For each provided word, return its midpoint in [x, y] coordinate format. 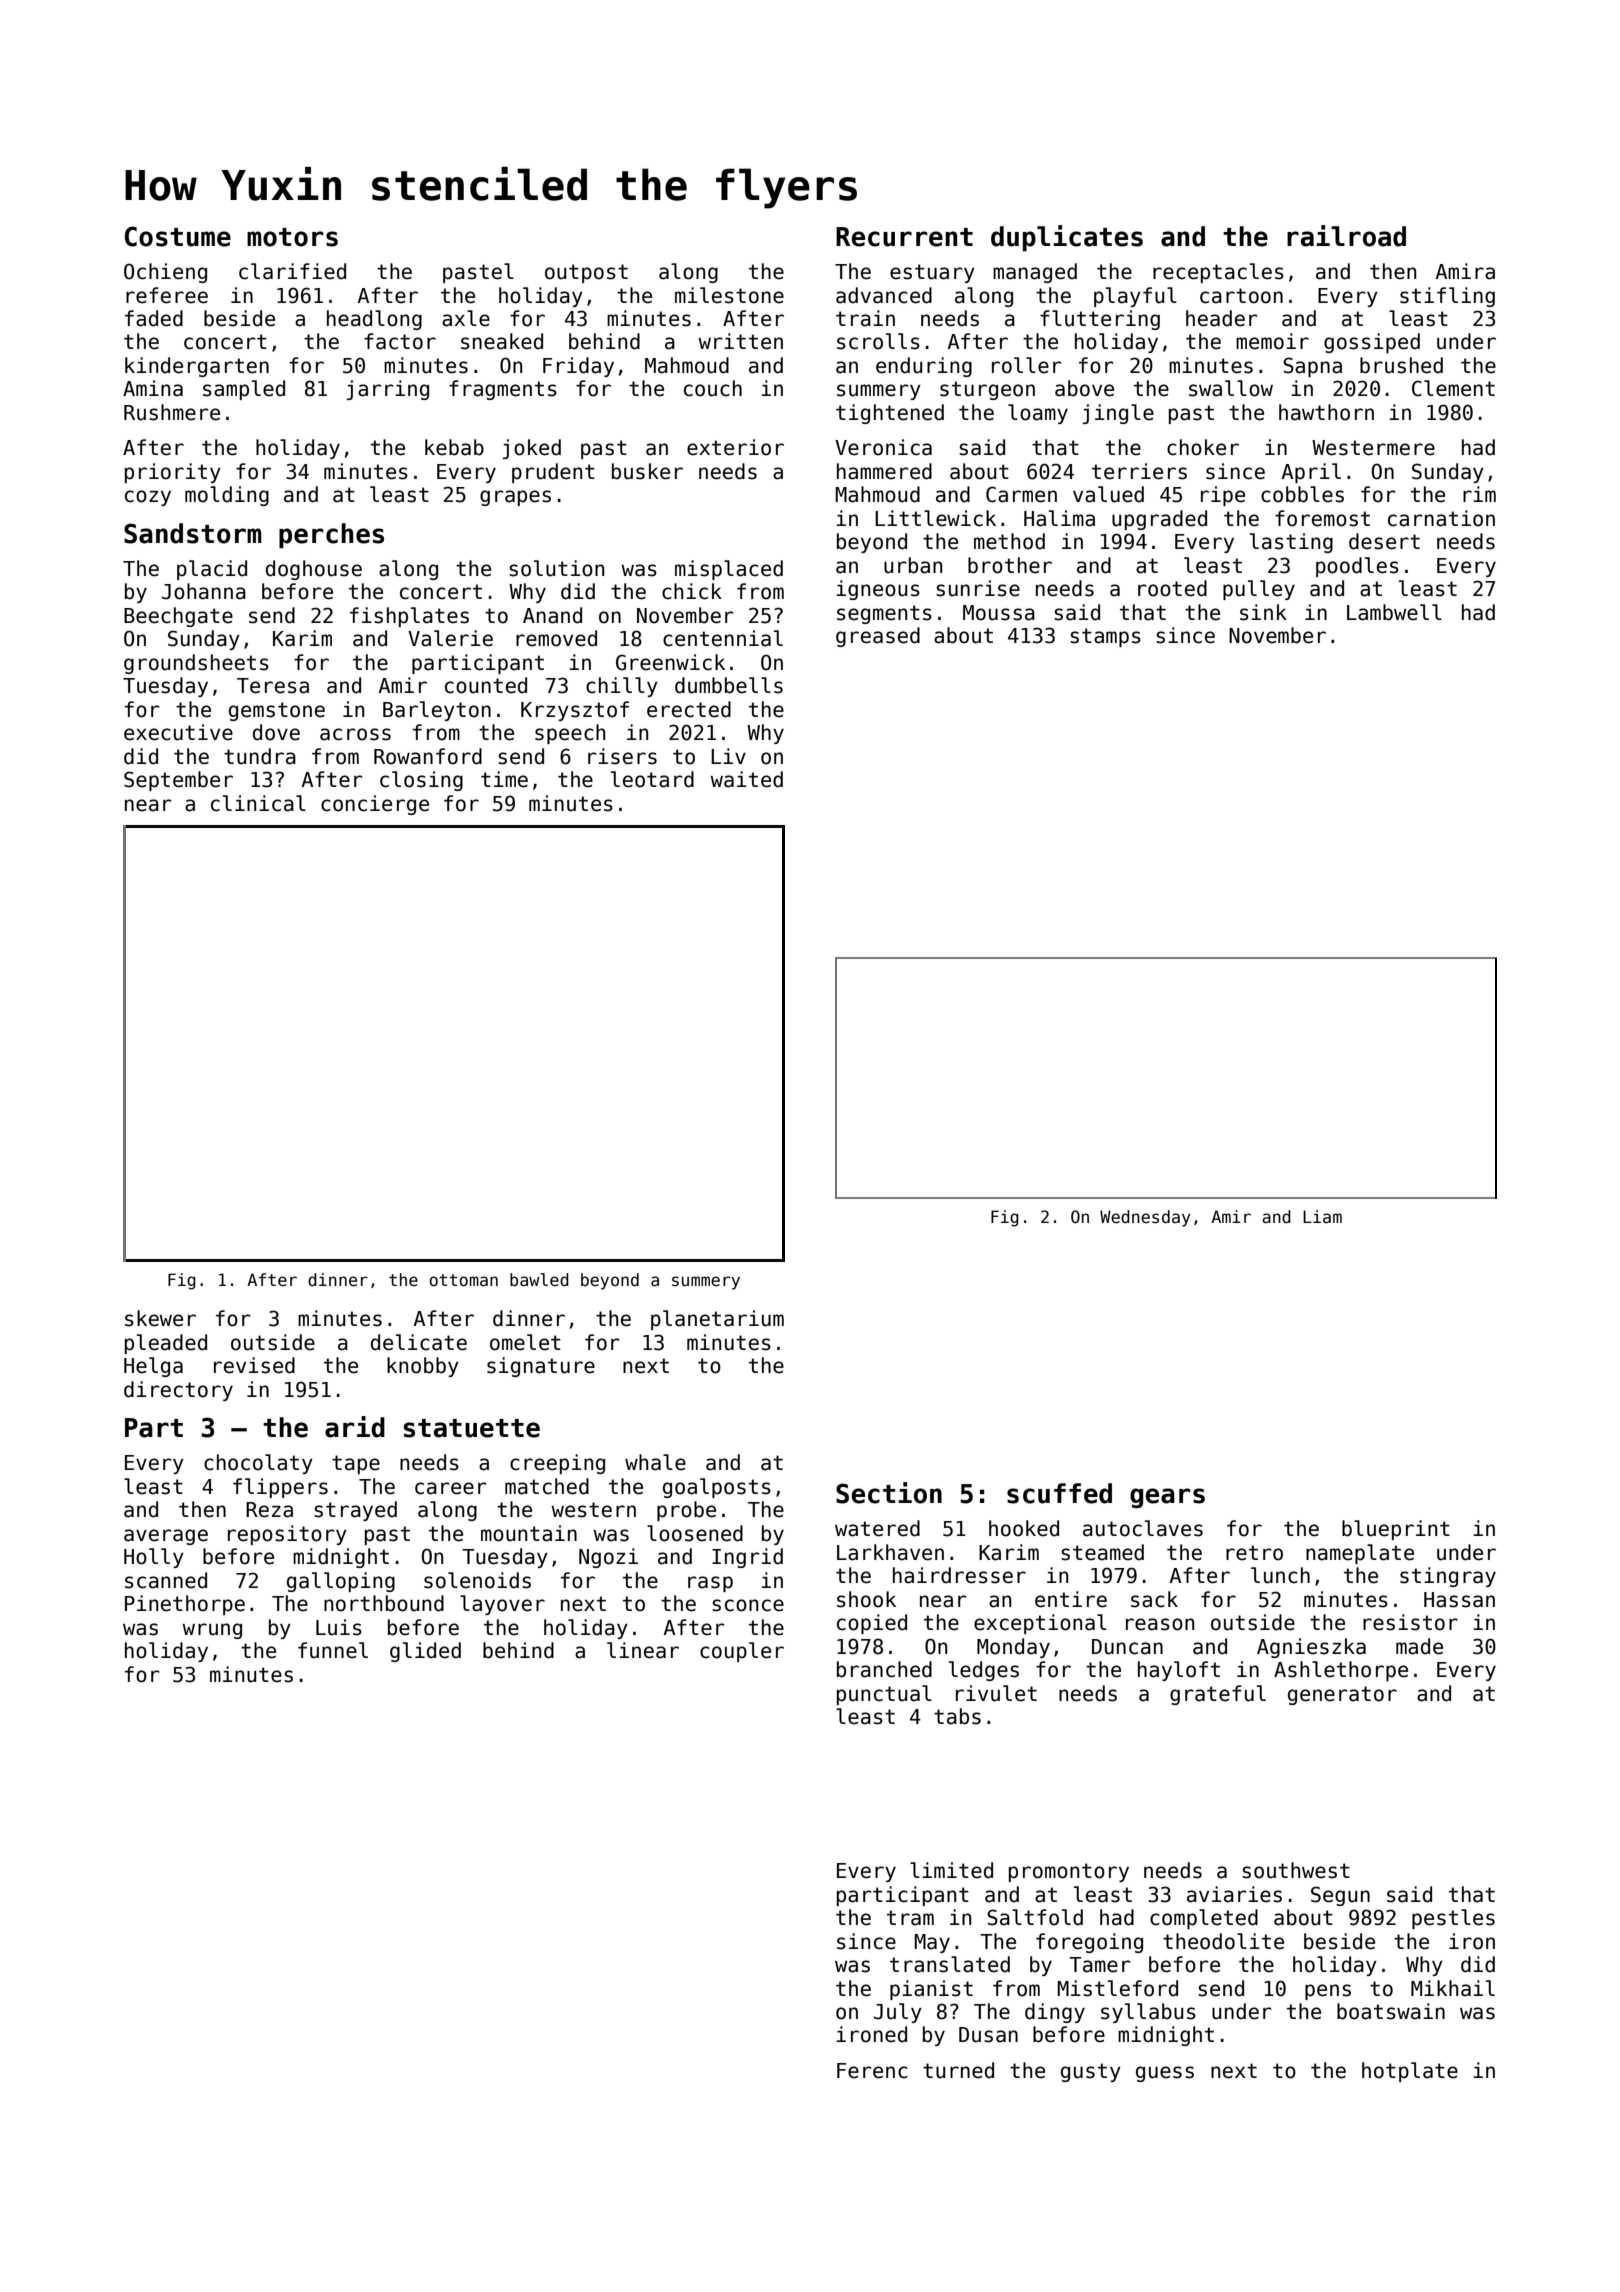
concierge [375, 805]
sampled [244, 390]
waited [746, 779]
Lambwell [1394, 612]
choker [1203, 447]
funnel [333, 1650]
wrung [212, 1631]
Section [889, 1493]
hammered [884, 471]
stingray [1448, 1577]
